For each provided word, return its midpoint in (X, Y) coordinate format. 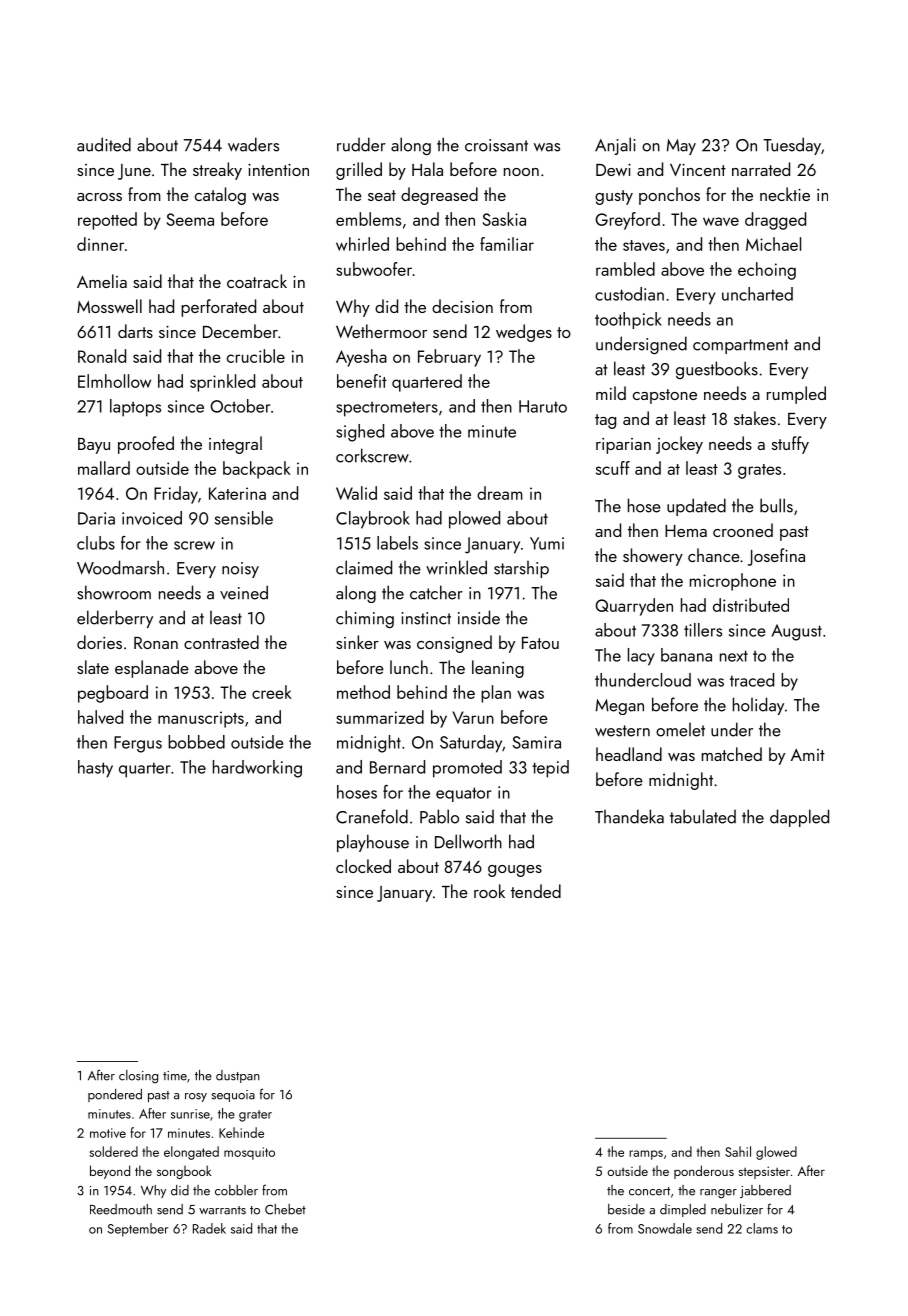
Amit (808, 754)
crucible (256, 356)
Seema (190, 219)
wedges (524, 333)
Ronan (156, 643)
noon (521, 172)
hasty (95, 769)
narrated (761, 169)
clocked (363, 866)
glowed (776, 1153)
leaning (498, 669)
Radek (209, 1228)
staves (644, 245)
